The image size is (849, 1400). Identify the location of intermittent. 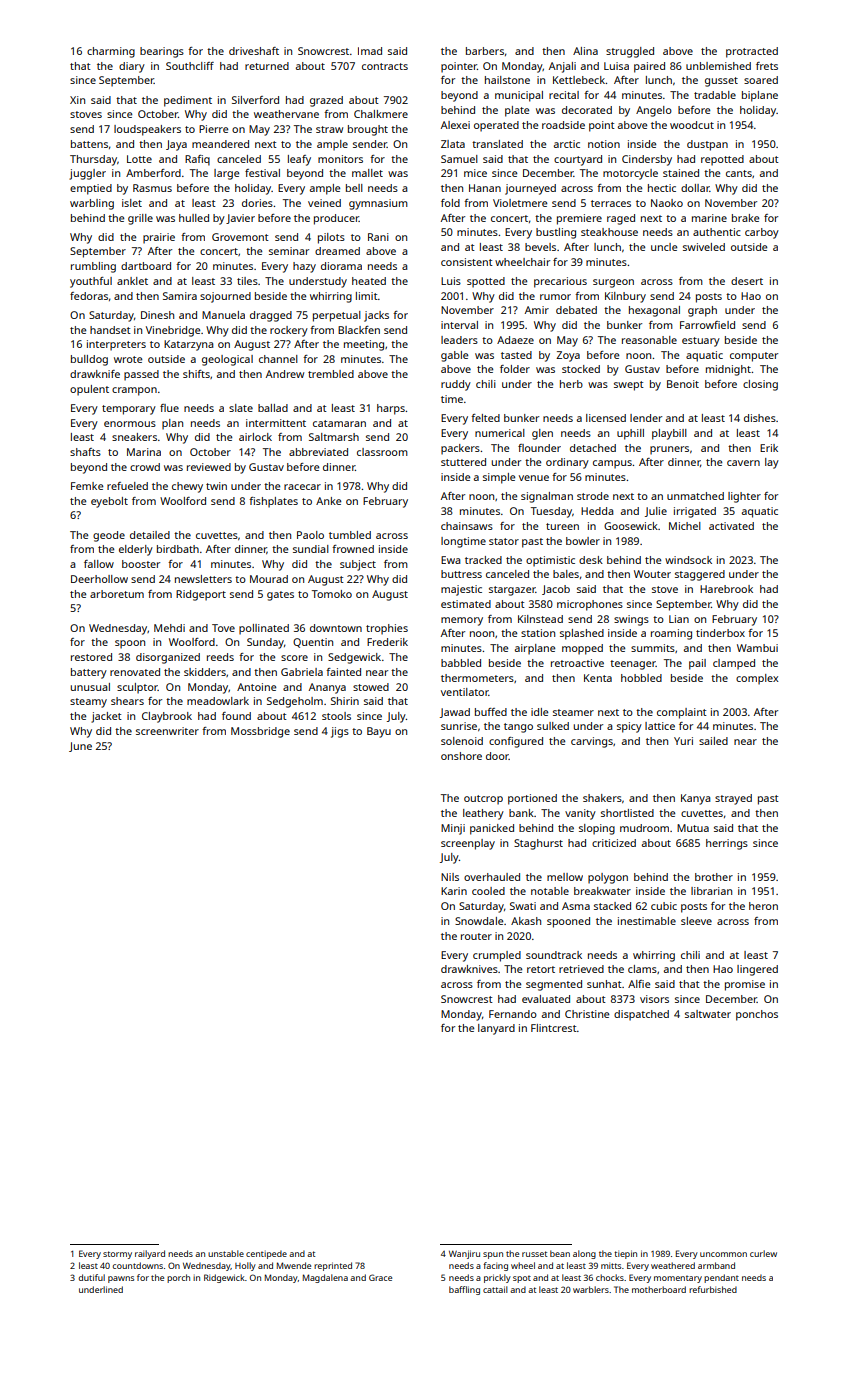
(276, 423).
